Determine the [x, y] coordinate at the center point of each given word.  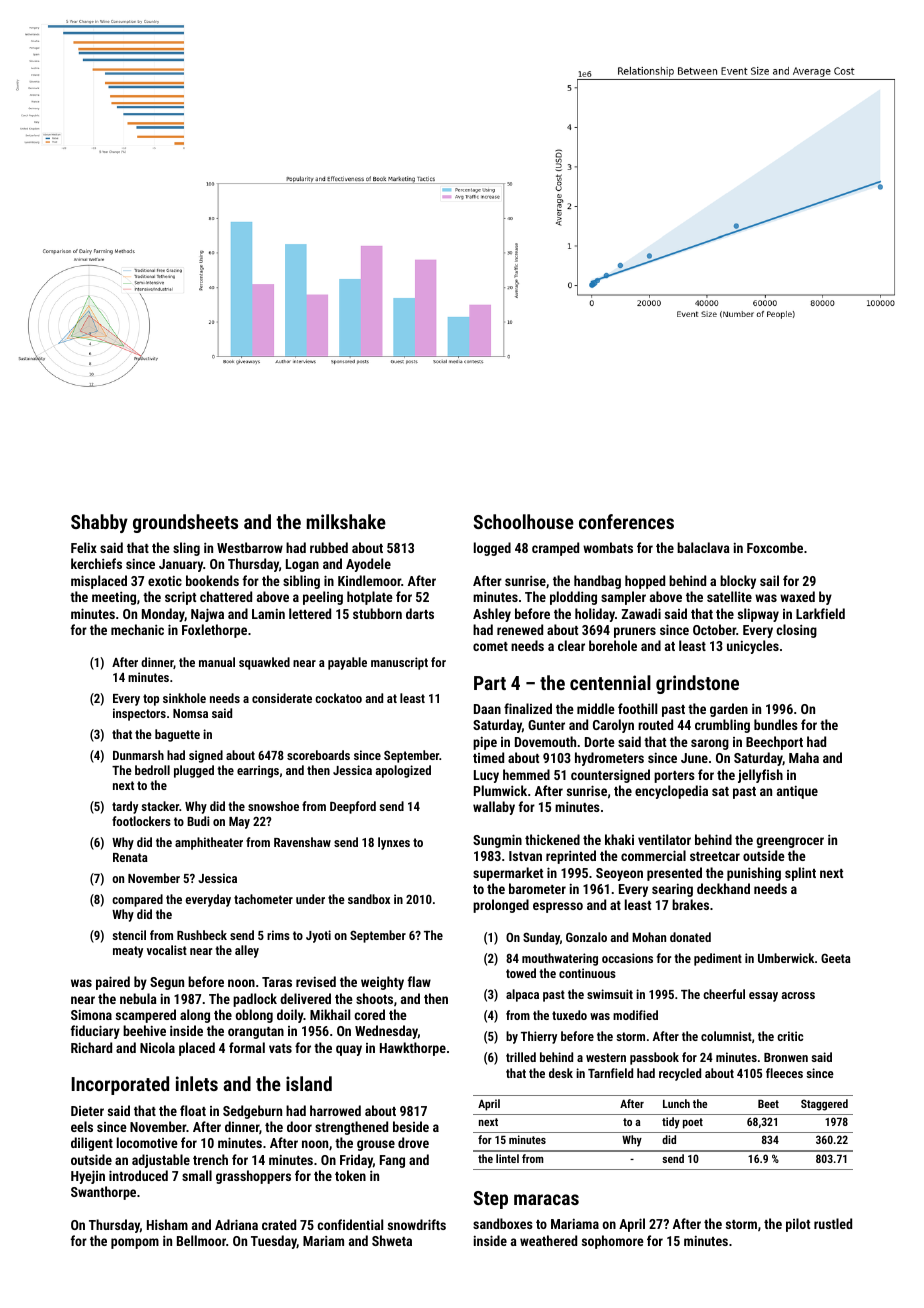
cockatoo [338, 698]
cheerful [724, 994]
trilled [521, 1057]
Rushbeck [202, 935]
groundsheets [185, 523]
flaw [419, 981]
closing [796, 631]
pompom [135, 1243]
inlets [197, 1083]
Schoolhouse [524, 521]
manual [217, 662]
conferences [626, 521]
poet [693, 1123]
